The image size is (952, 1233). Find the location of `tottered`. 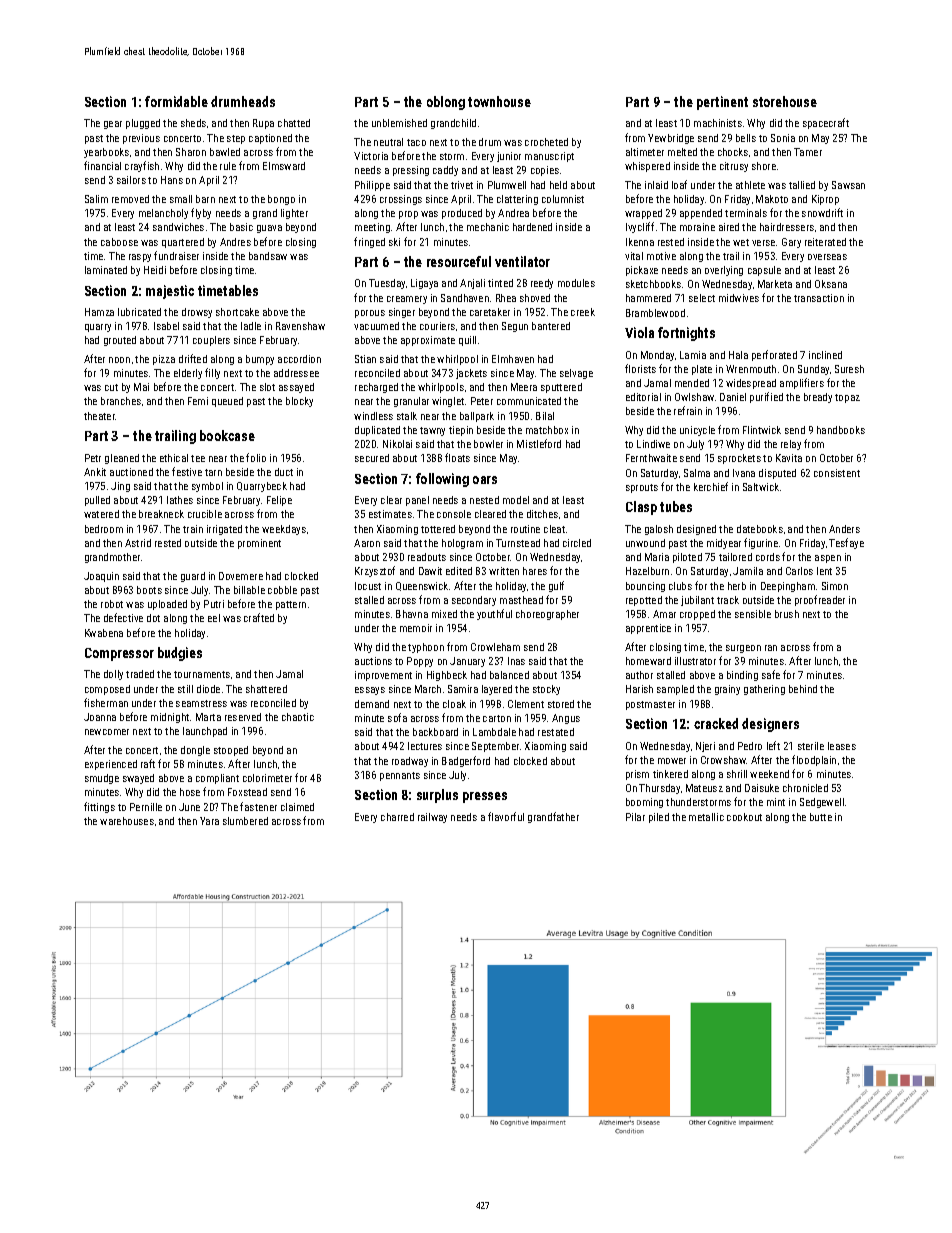

tottered is located at coordinates (438, 529).
